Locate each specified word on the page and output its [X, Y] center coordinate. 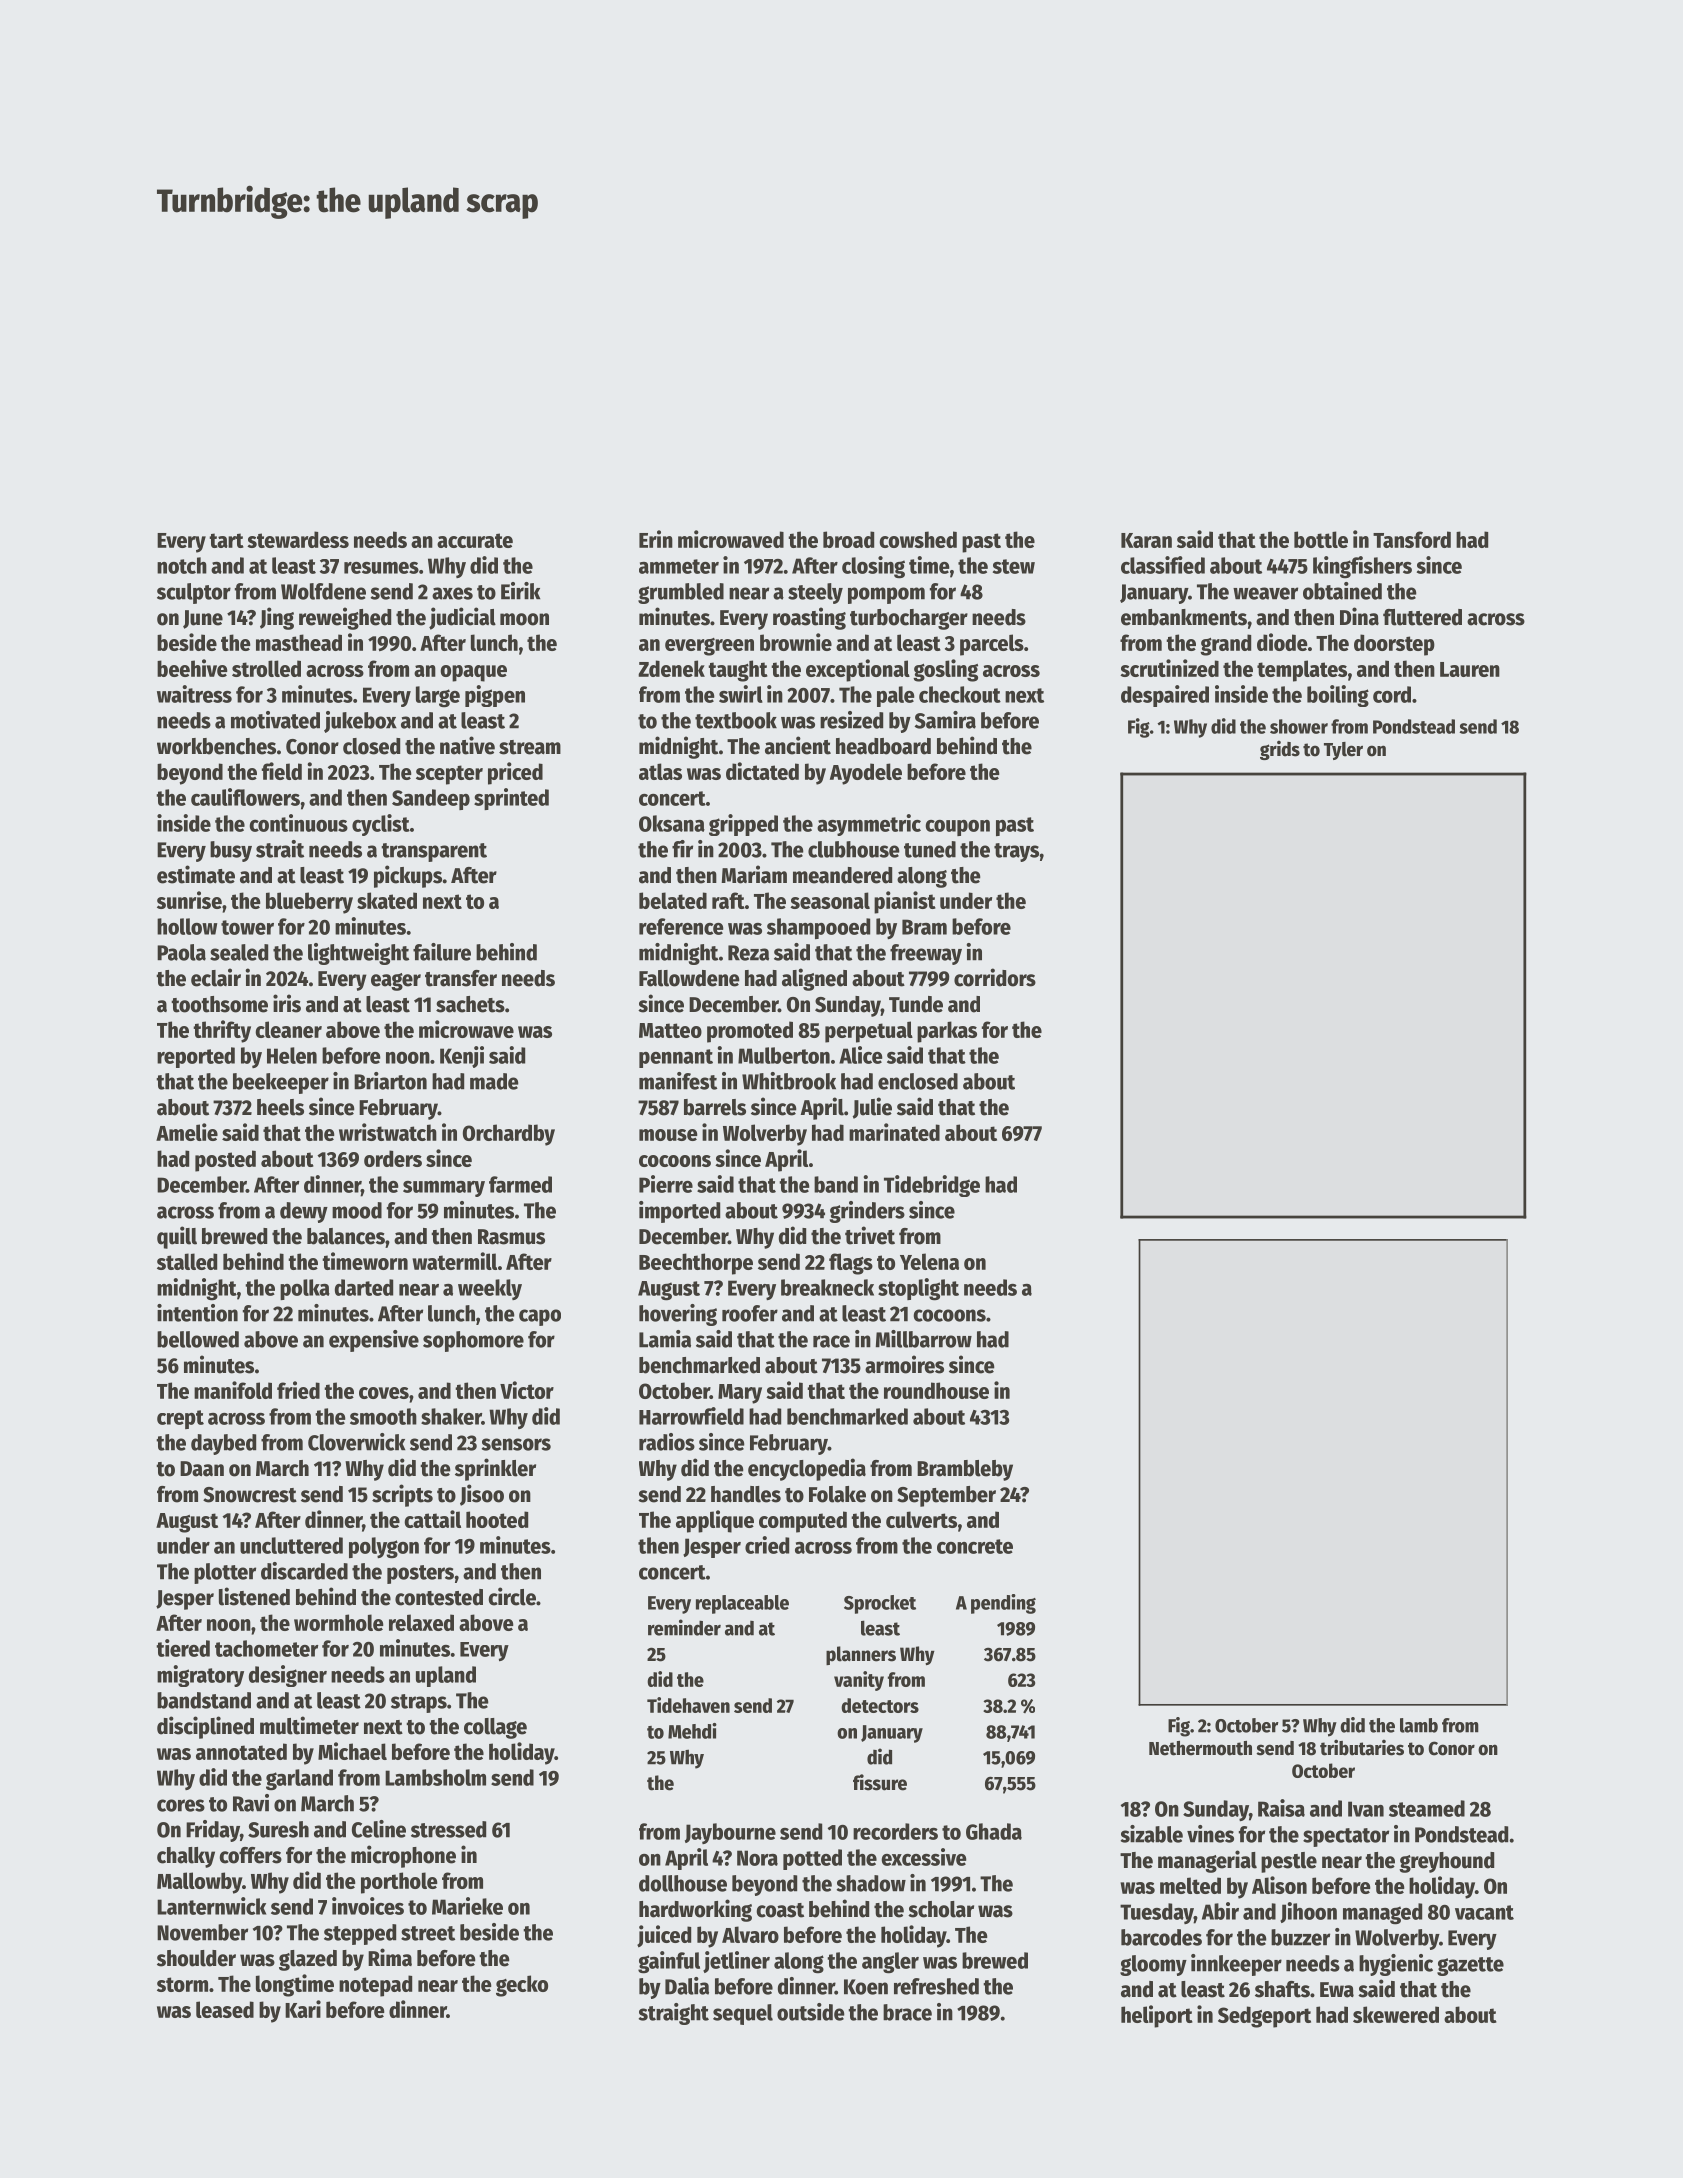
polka [305, 1289]
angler [890, 1963]
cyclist [381, 825]
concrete [975, 1546]
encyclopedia [807, 1469]
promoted [750, 1032]
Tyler [1343, 751]
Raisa [1281, 1808]
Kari [303, 2009]
